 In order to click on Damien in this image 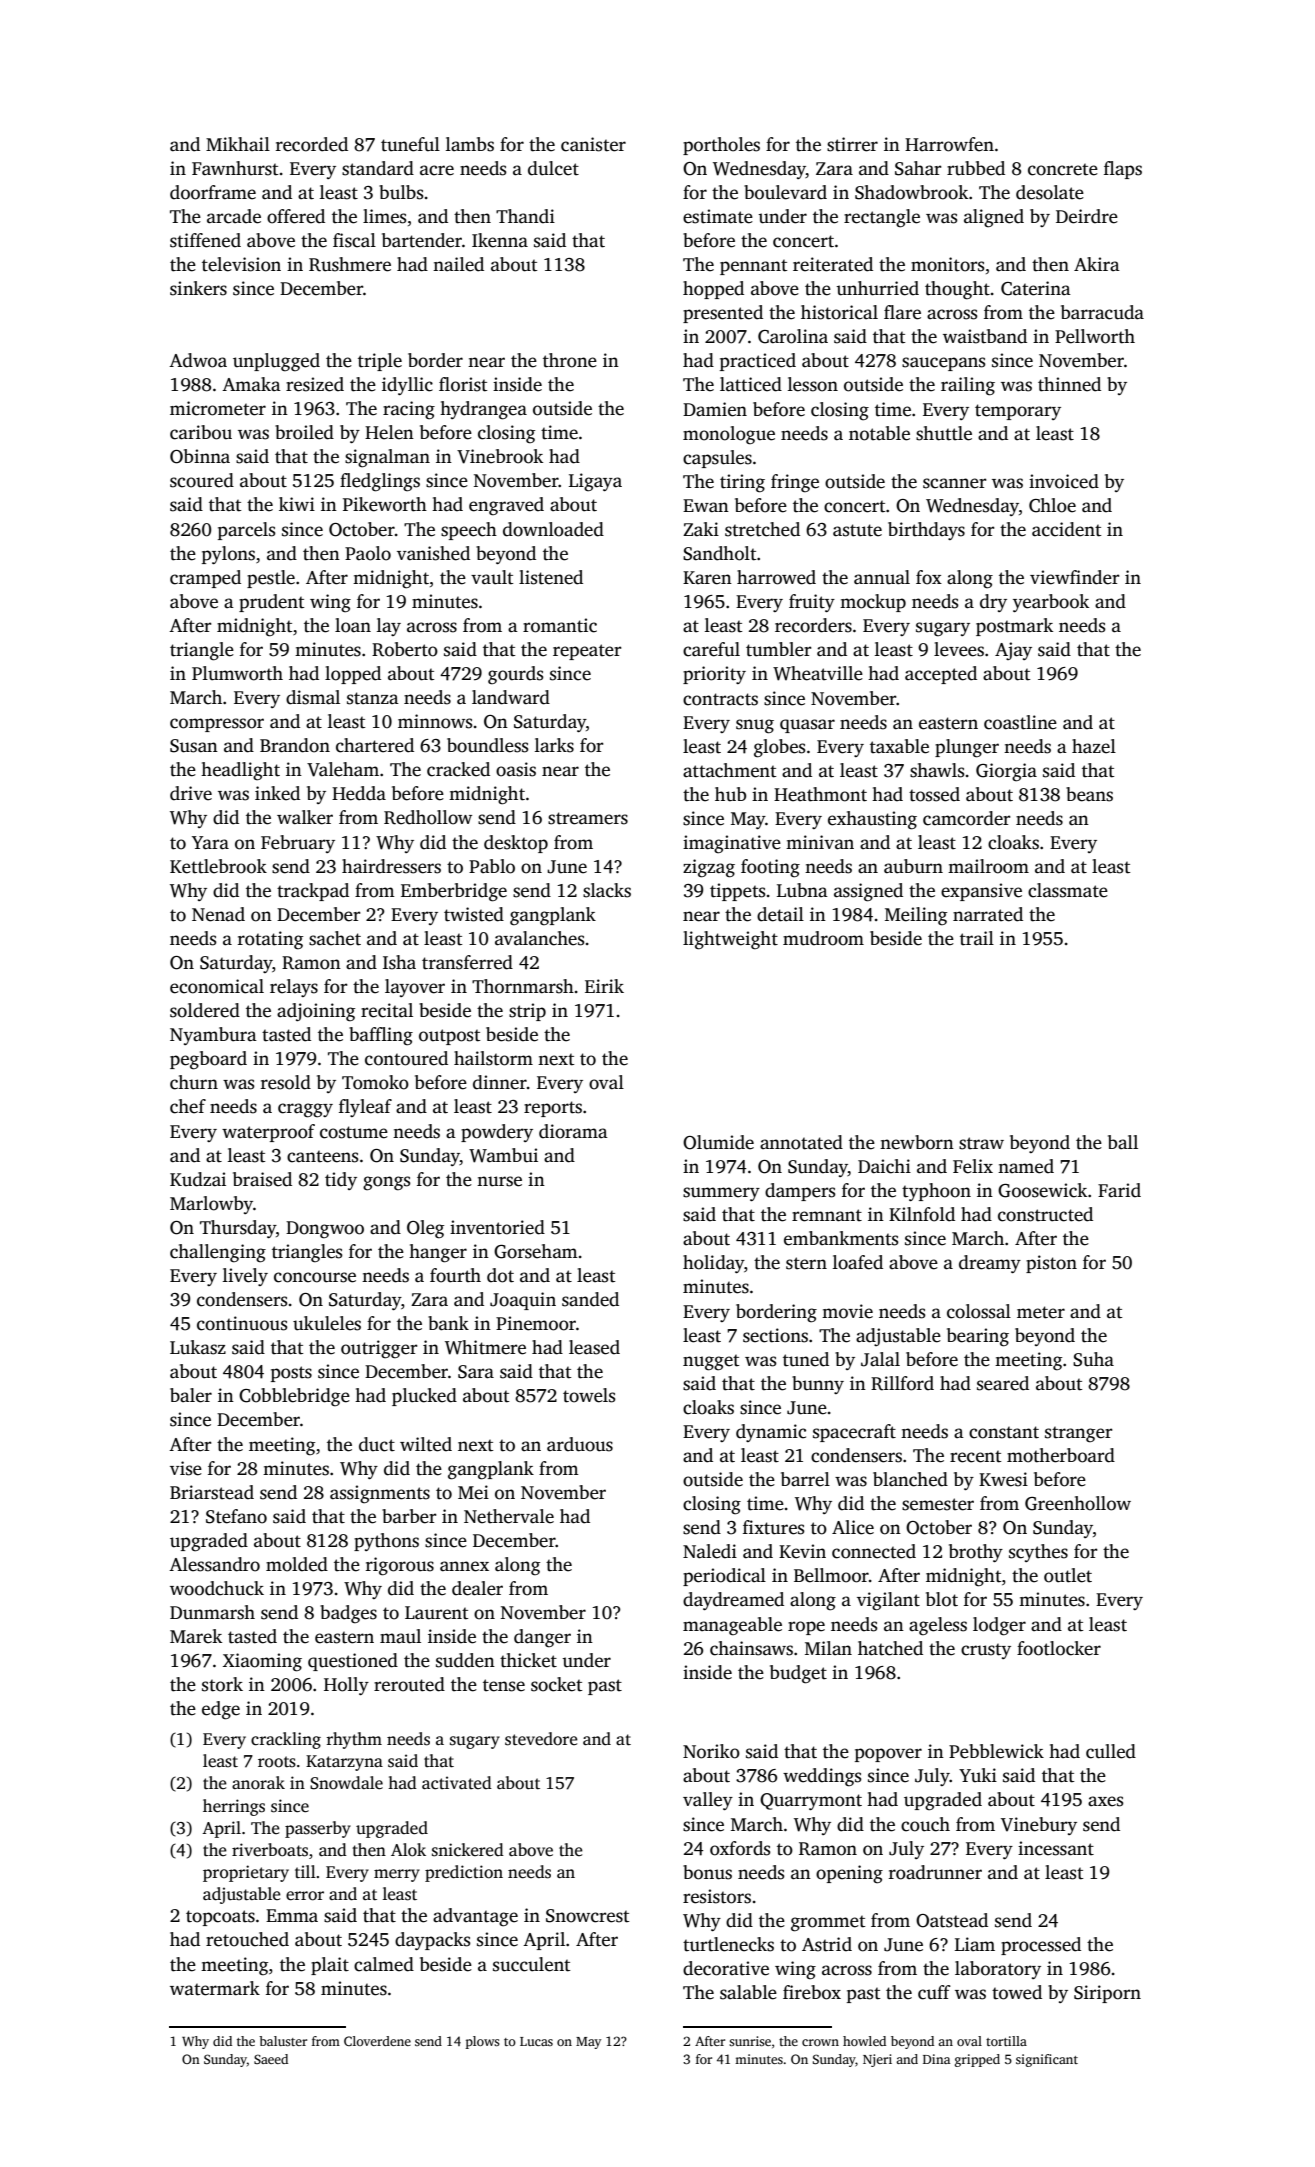, I will do `click(715, 409)`.
